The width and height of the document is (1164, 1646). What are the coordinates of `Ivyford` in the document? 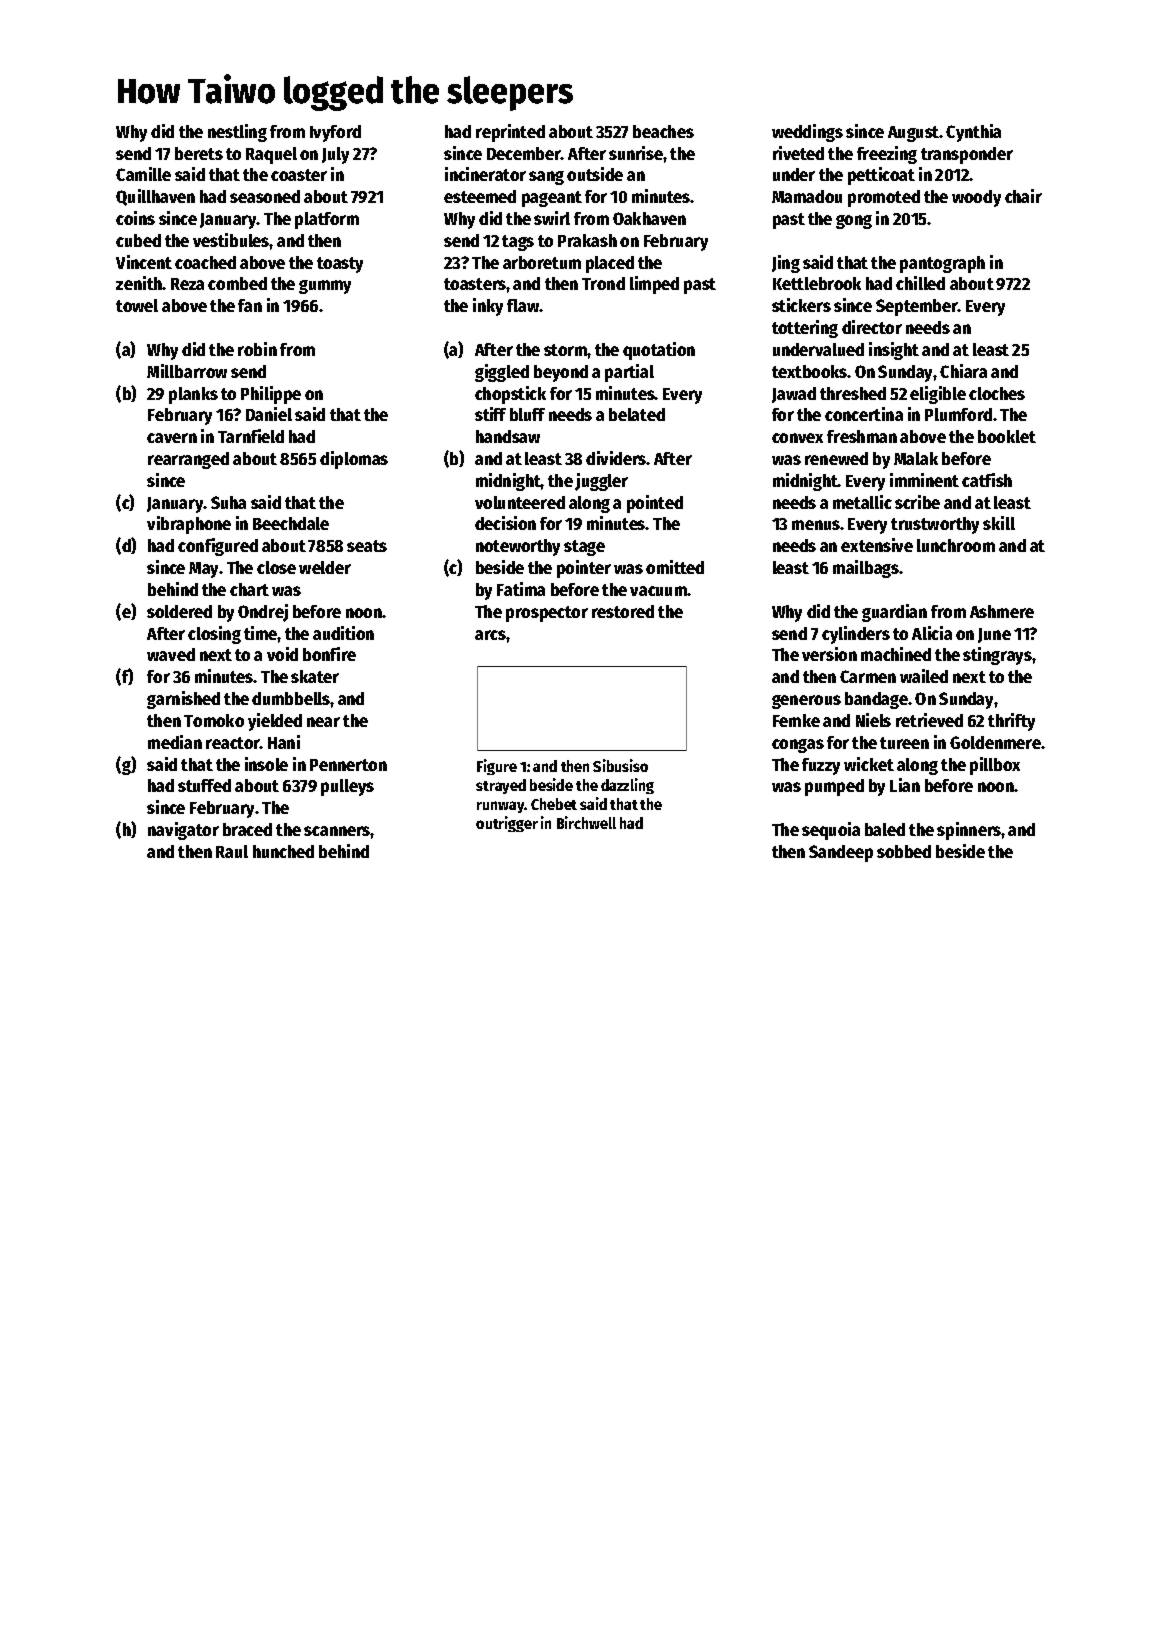 It's located at (335, 133).
